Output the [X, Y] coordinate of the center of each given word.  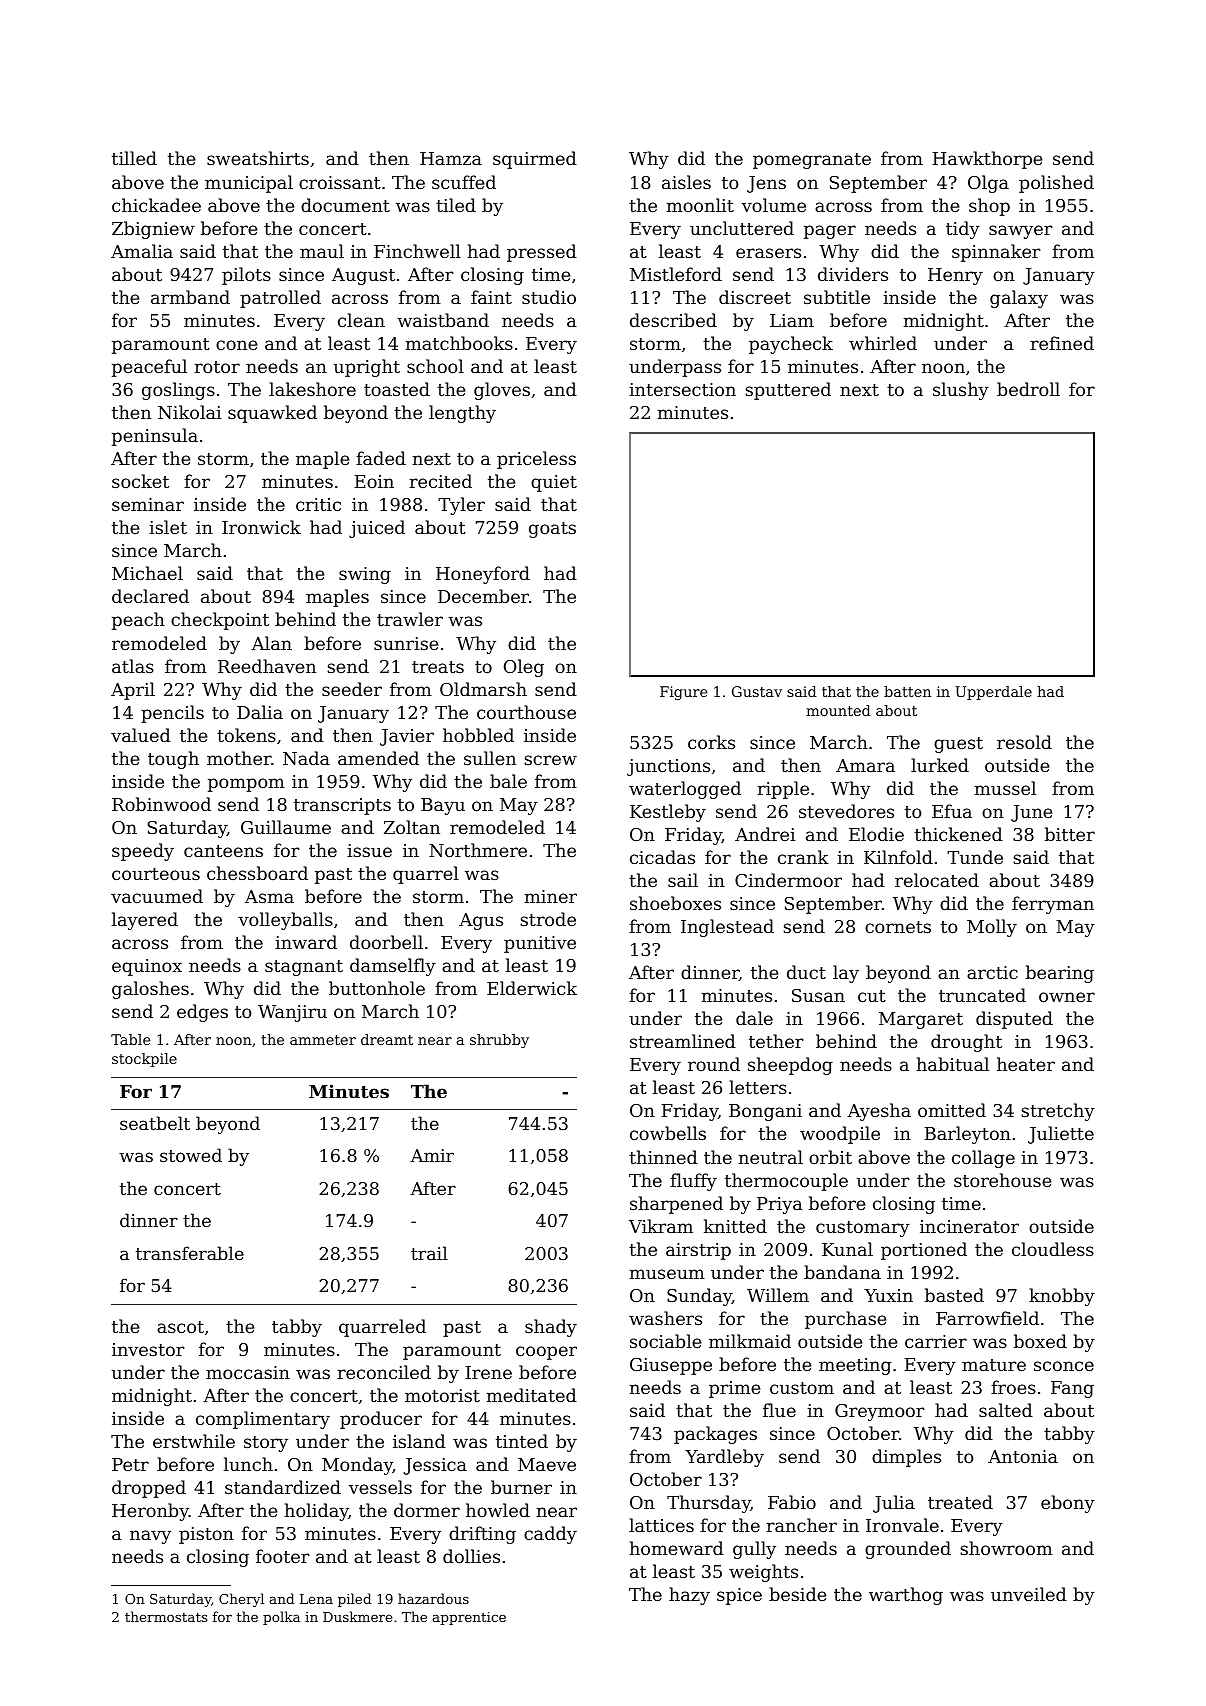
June [1032, 813]
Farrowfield [987, 1318]
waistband [443, 320]
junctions [668, 767]
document [345, 205]
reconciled [384, 1372]
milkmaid [750, 1341]
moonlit [700, 205]
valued [141, 735]
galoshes [150, 990]
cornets [898, 927]
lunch [248, 1464]
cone [237, 345]
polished [1056, 184]
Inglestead [727, 928]
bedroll [1028, 389]
